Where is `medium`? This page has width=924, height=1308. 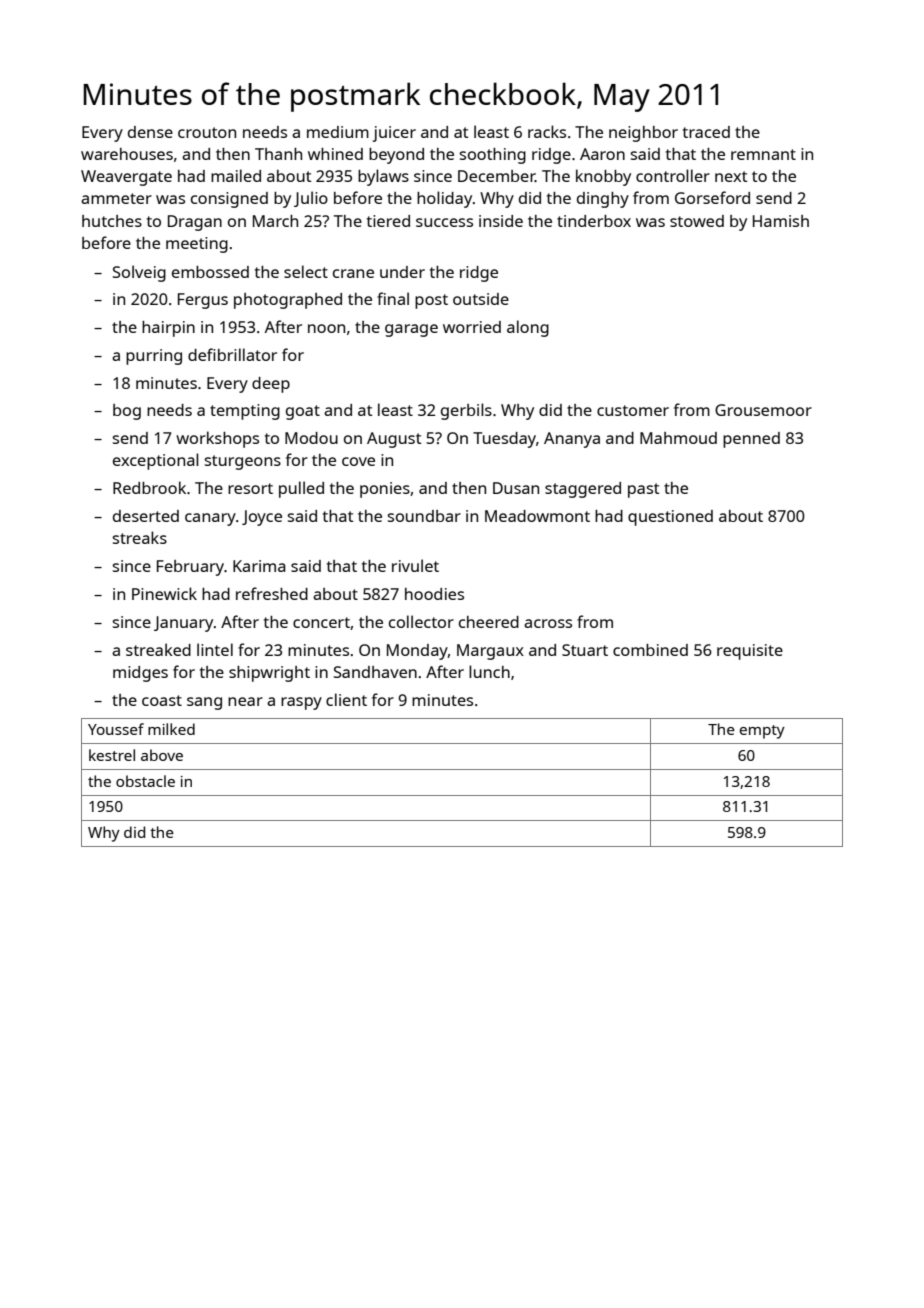
medium is located at coordinates (338, 132).
